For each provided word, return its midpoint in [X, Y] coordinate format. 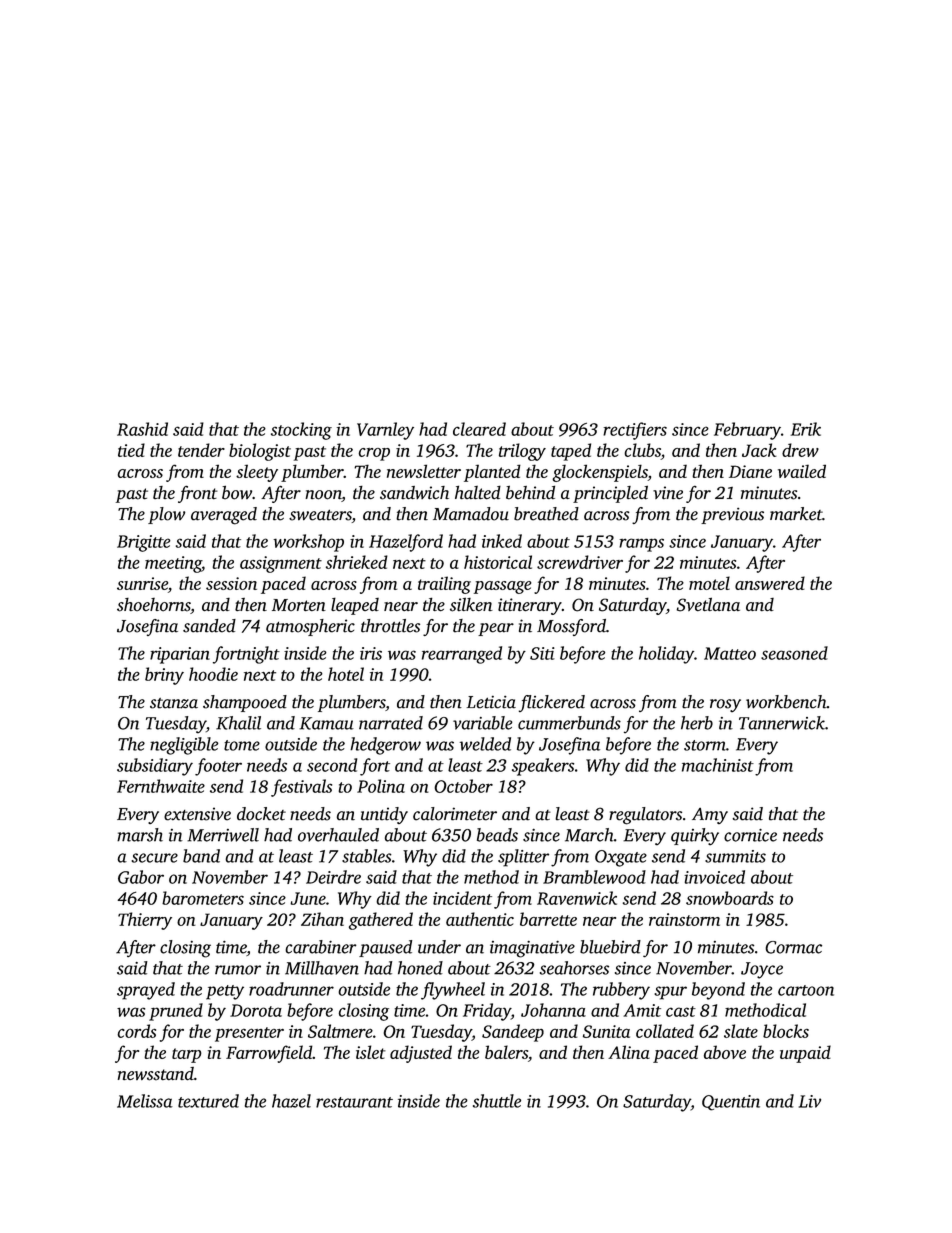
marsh [140, 835]
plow [166, 515]
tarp [187, 1055]
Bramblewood [594, 877]
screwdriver [580, 562]
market [796, 514]
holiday [666, 655]
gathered [381, 921]
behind [530, 492]
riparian [180, 655]
